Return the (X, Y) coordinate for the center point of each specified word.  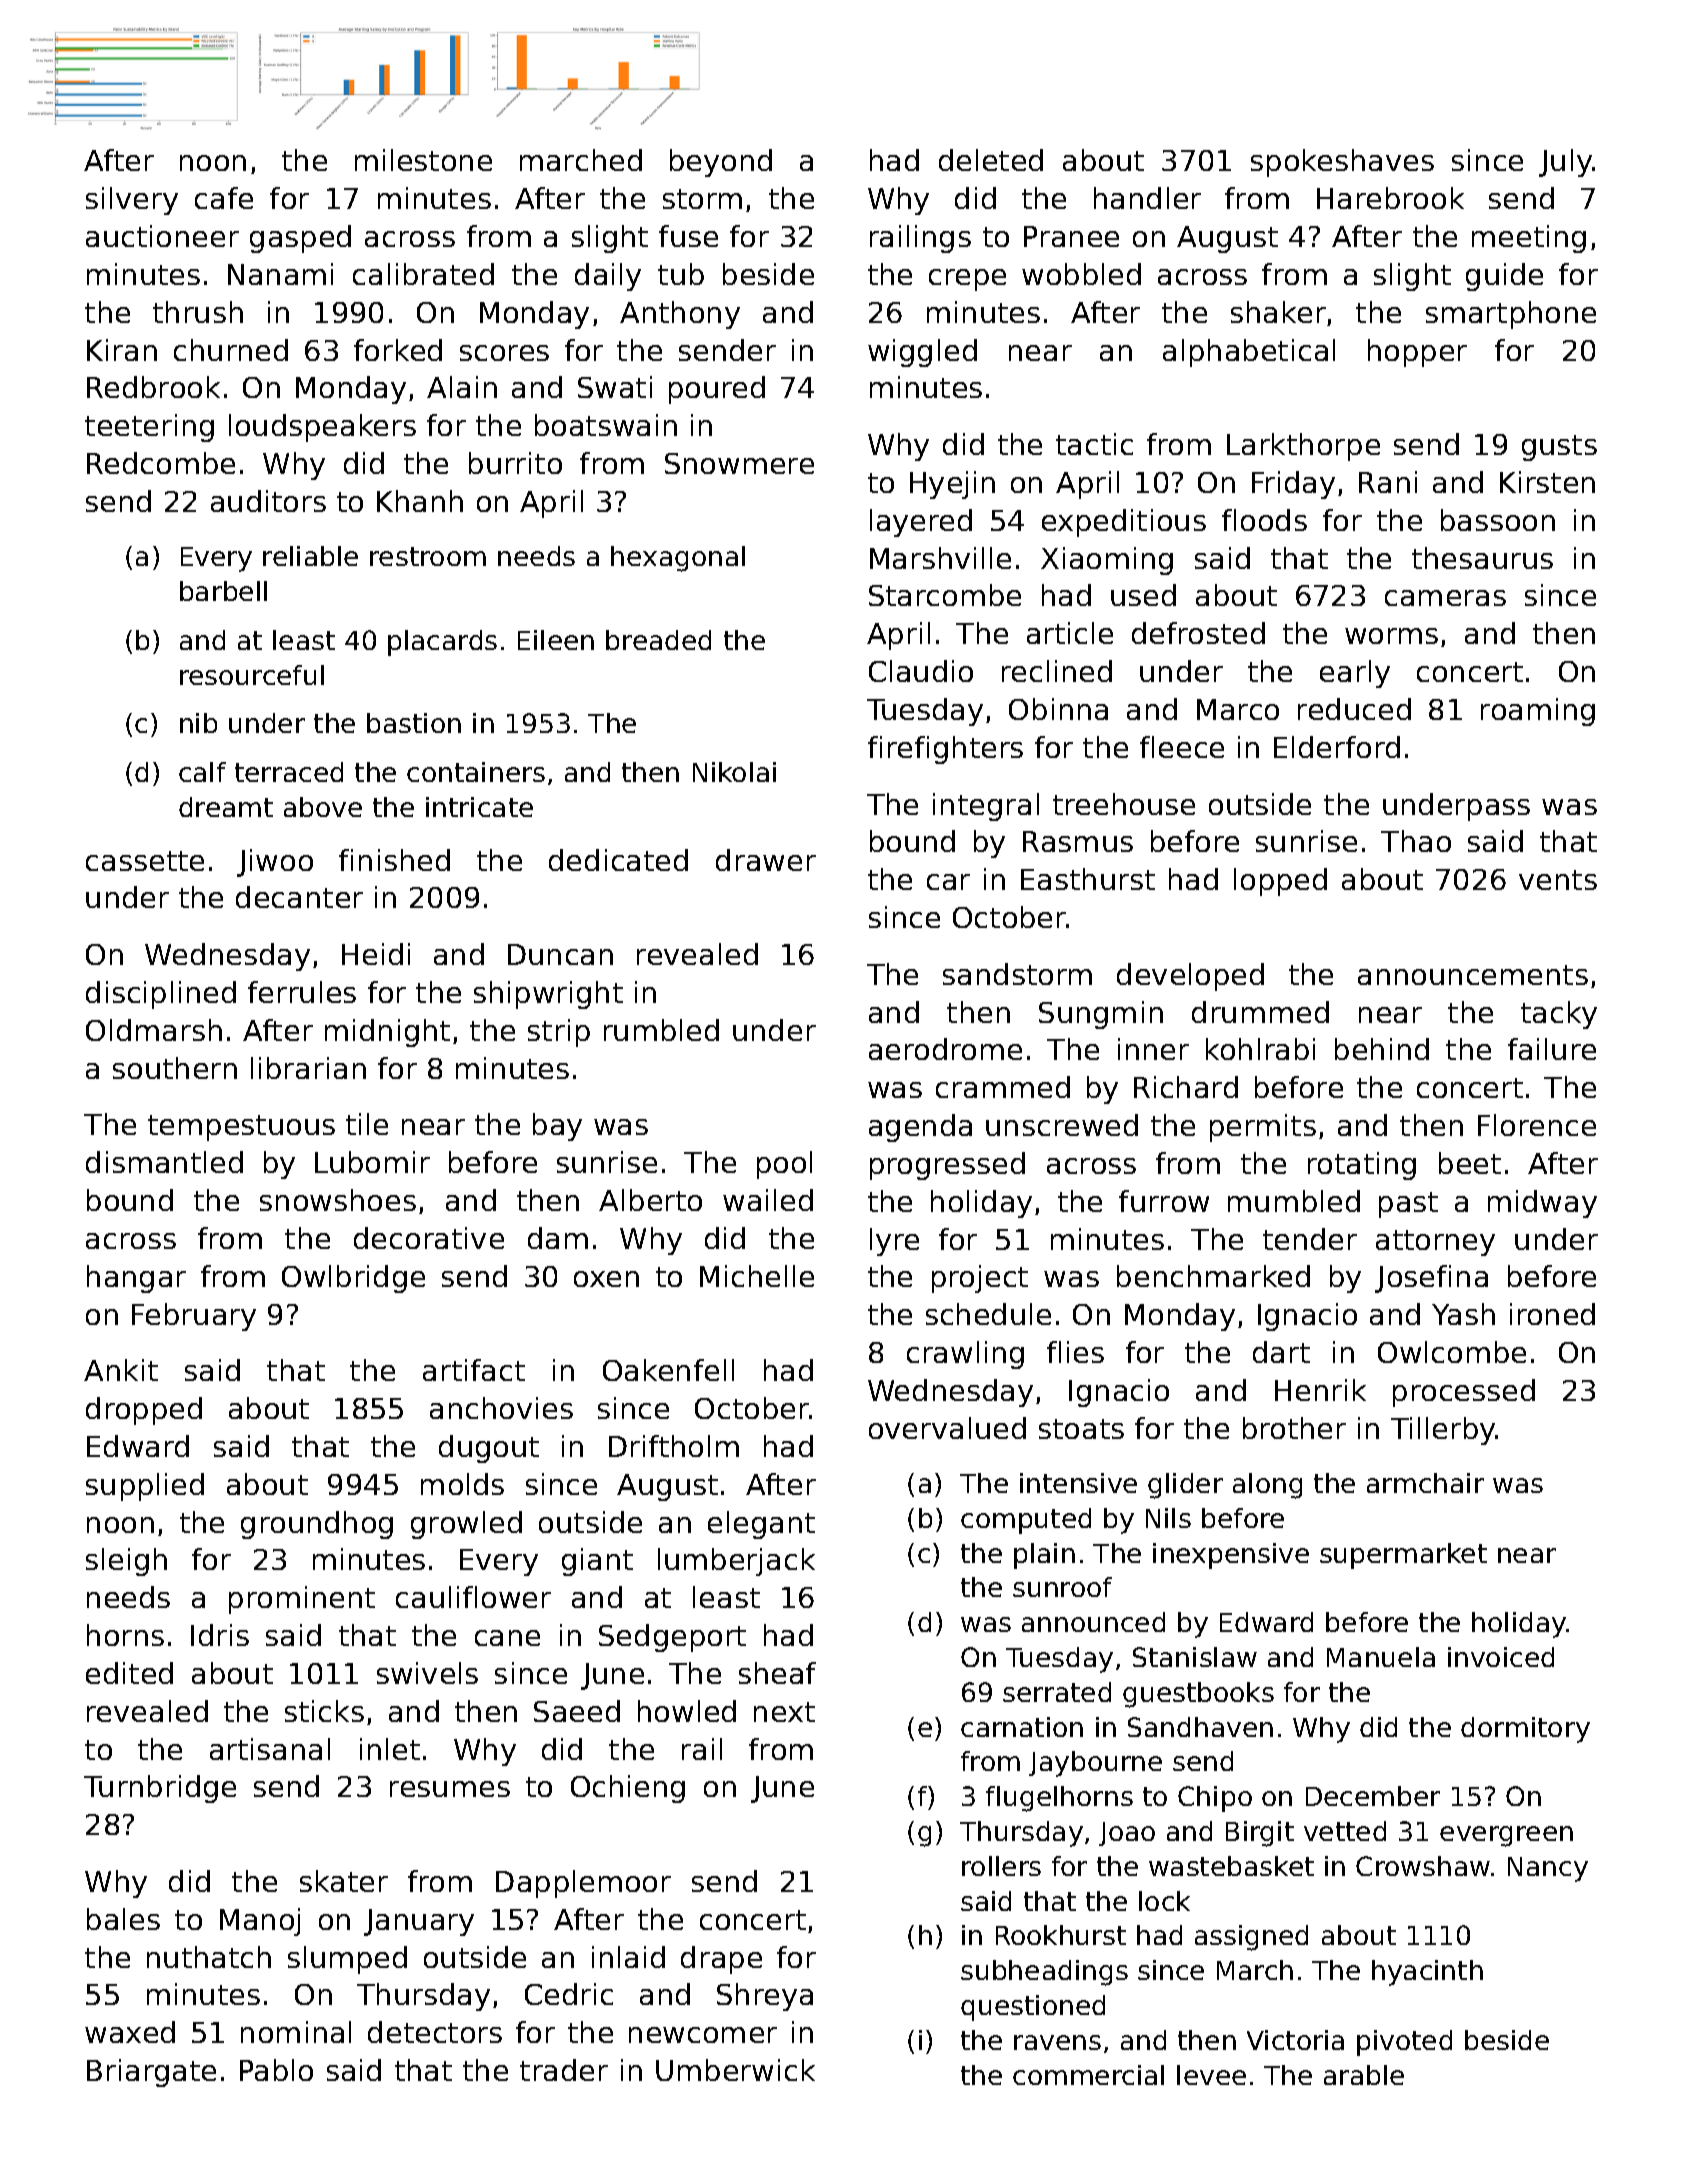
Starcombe (945, 595)
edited (129, 1673)
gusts (1559, 448)
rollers (1001, 1866)
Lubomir (372, 1162)
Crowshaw (1423, 1866)
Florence (1537, 1125)
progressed (947, 1166)
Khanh (420, 501)
